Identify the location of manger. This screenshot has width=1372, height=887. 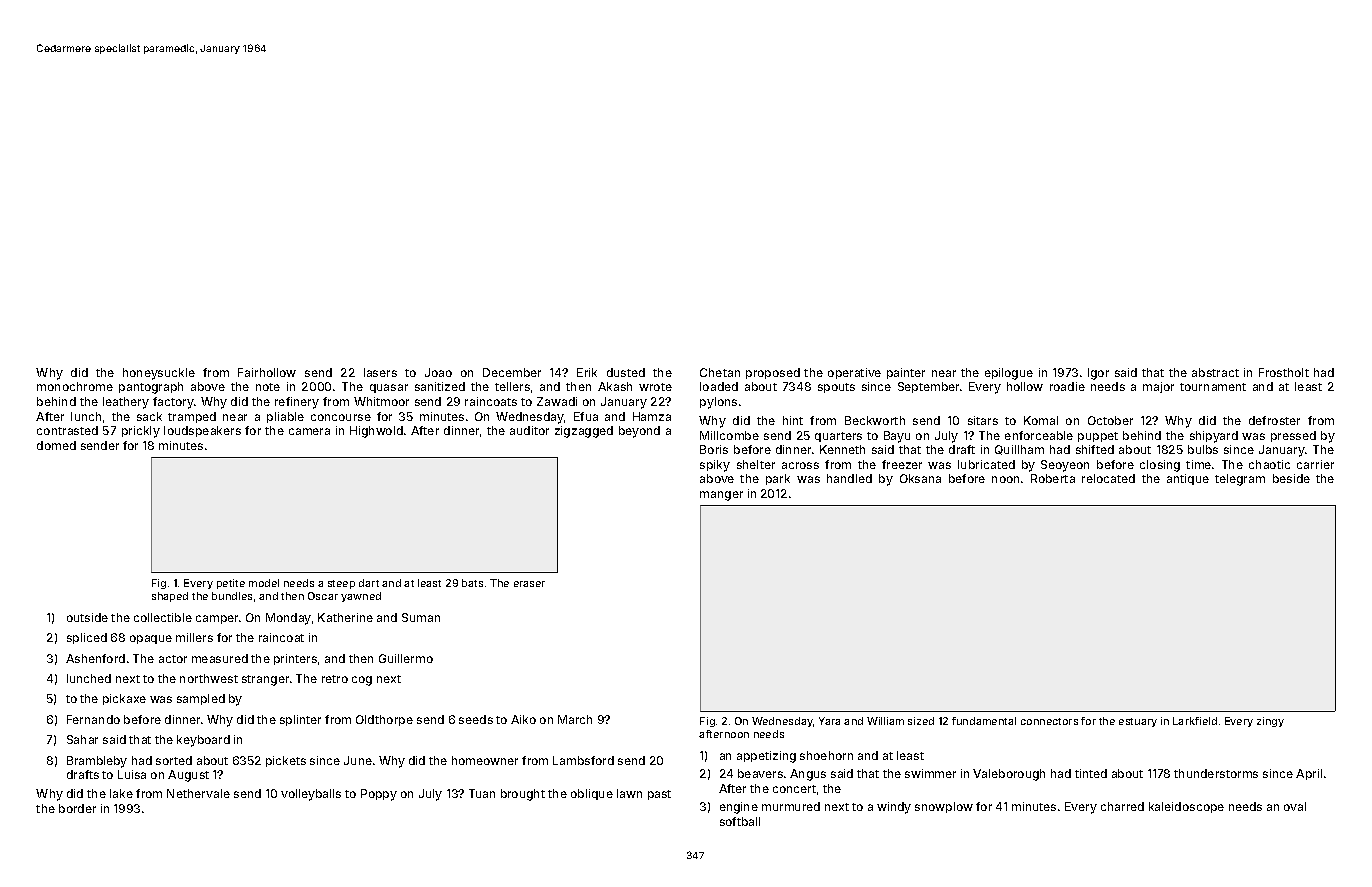
(721, 496).
